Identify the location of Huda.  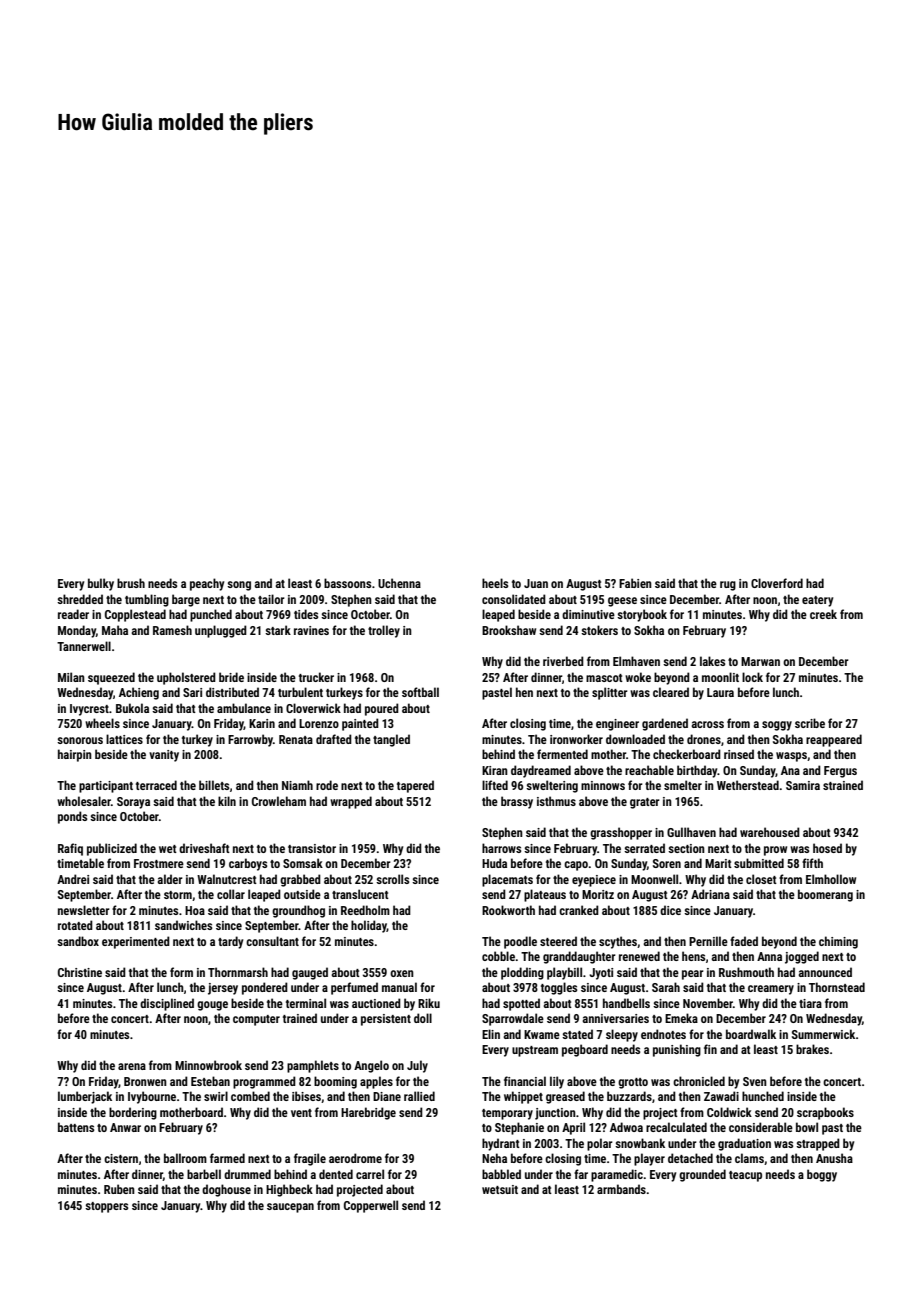
(494, 863).
